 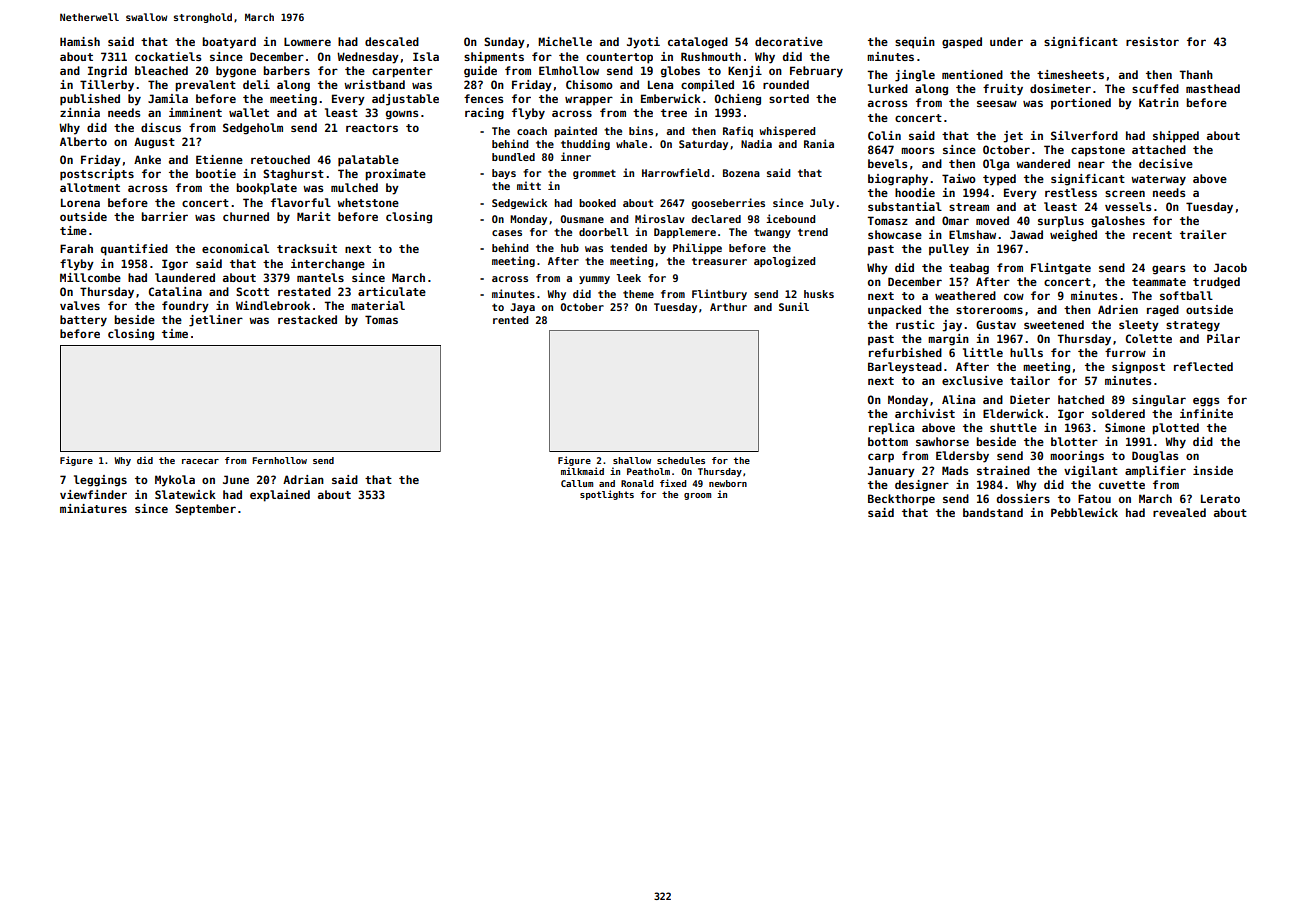 What do you see at coordinates (1030, 380) in the document?
I see `tailor` at bounding box center [1030, 380].
